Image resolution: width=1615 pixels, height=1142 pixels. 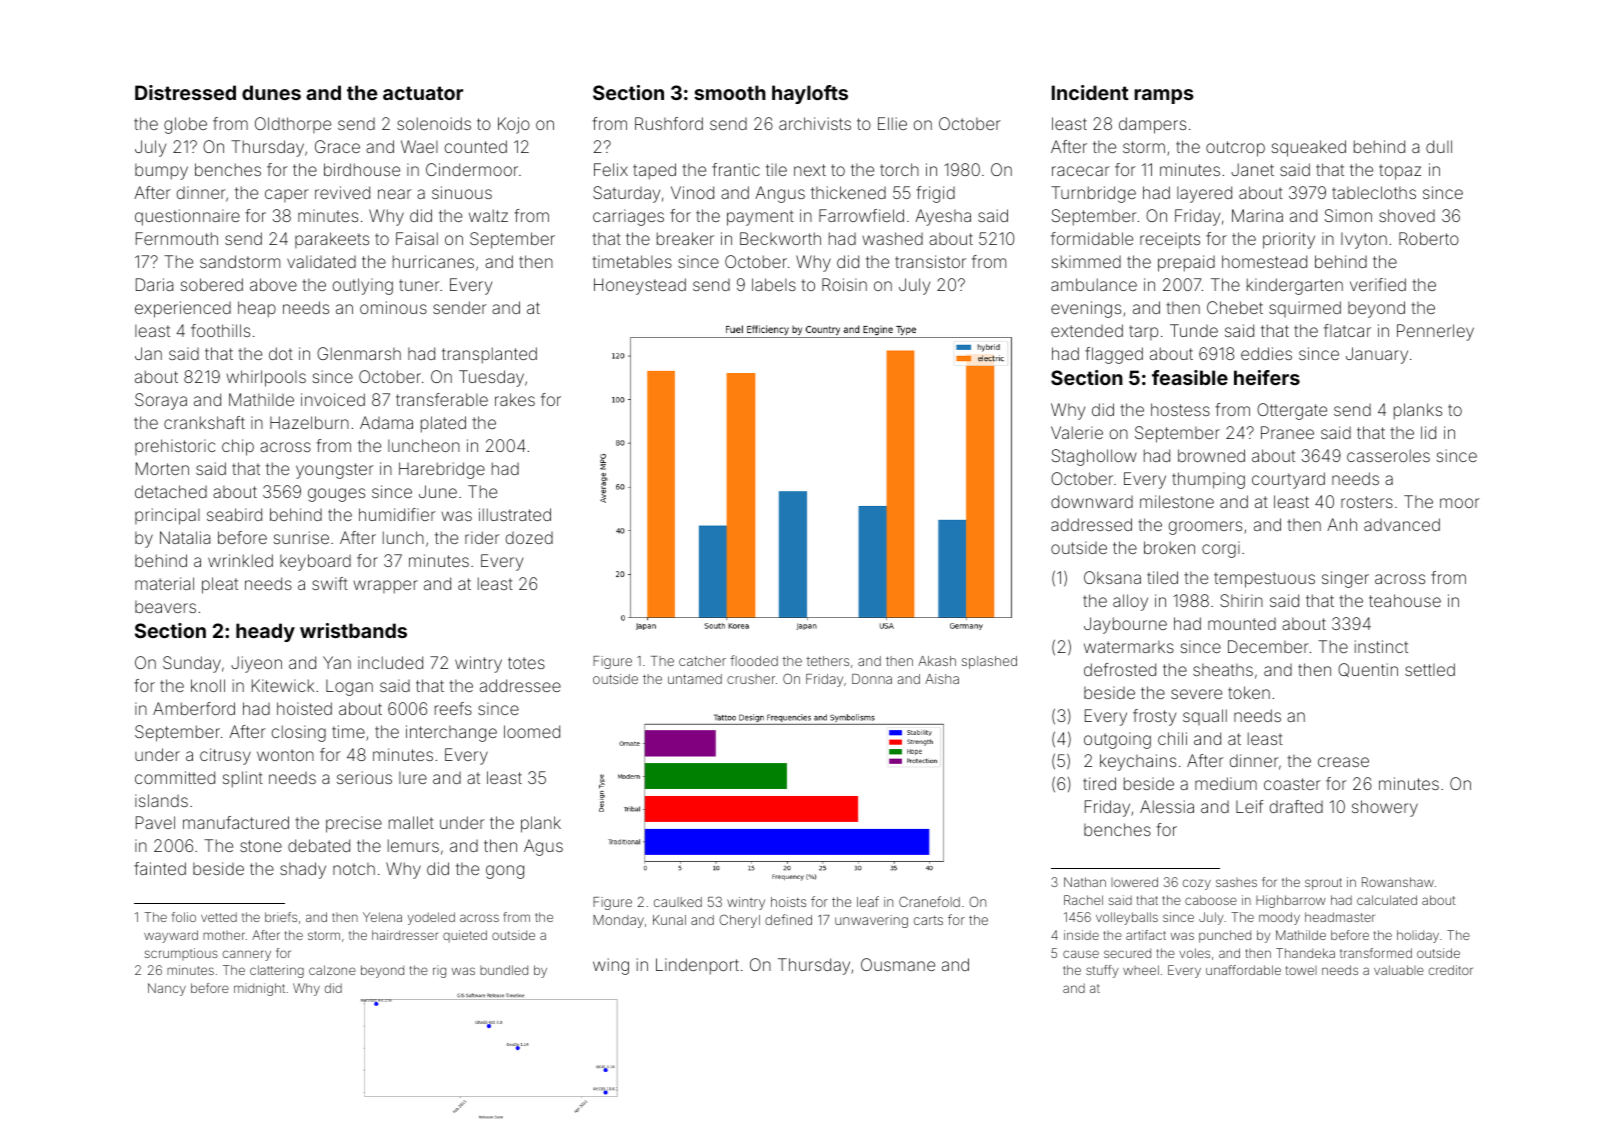 What do you see at coordinates (184, 917) in the screenshot?
I see `folio` at bounding box center [184, 917].
